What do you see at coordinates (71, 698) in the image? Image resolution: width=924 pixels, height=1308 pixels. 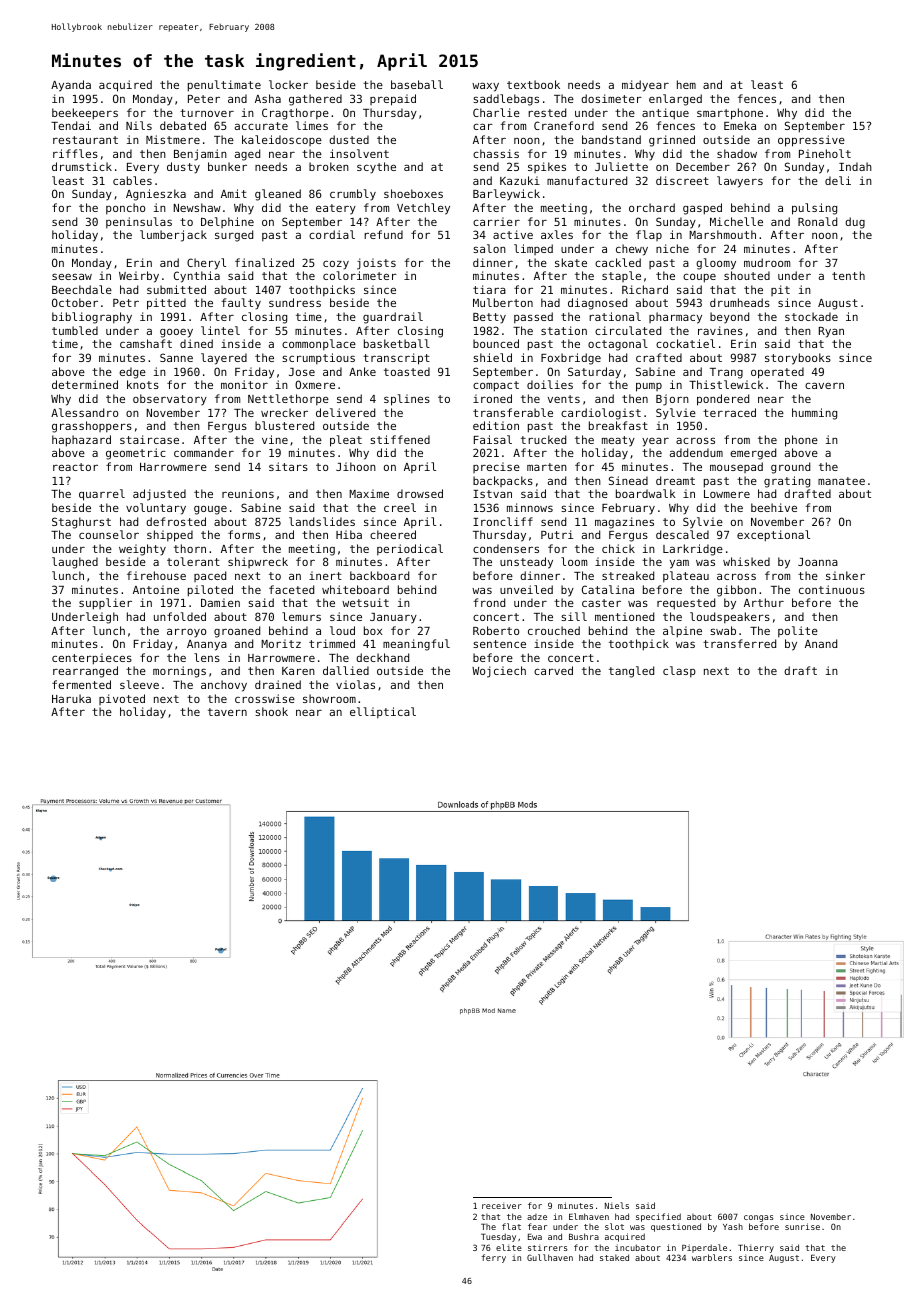 I see `Haruka` at bounding box center [71, 698].
